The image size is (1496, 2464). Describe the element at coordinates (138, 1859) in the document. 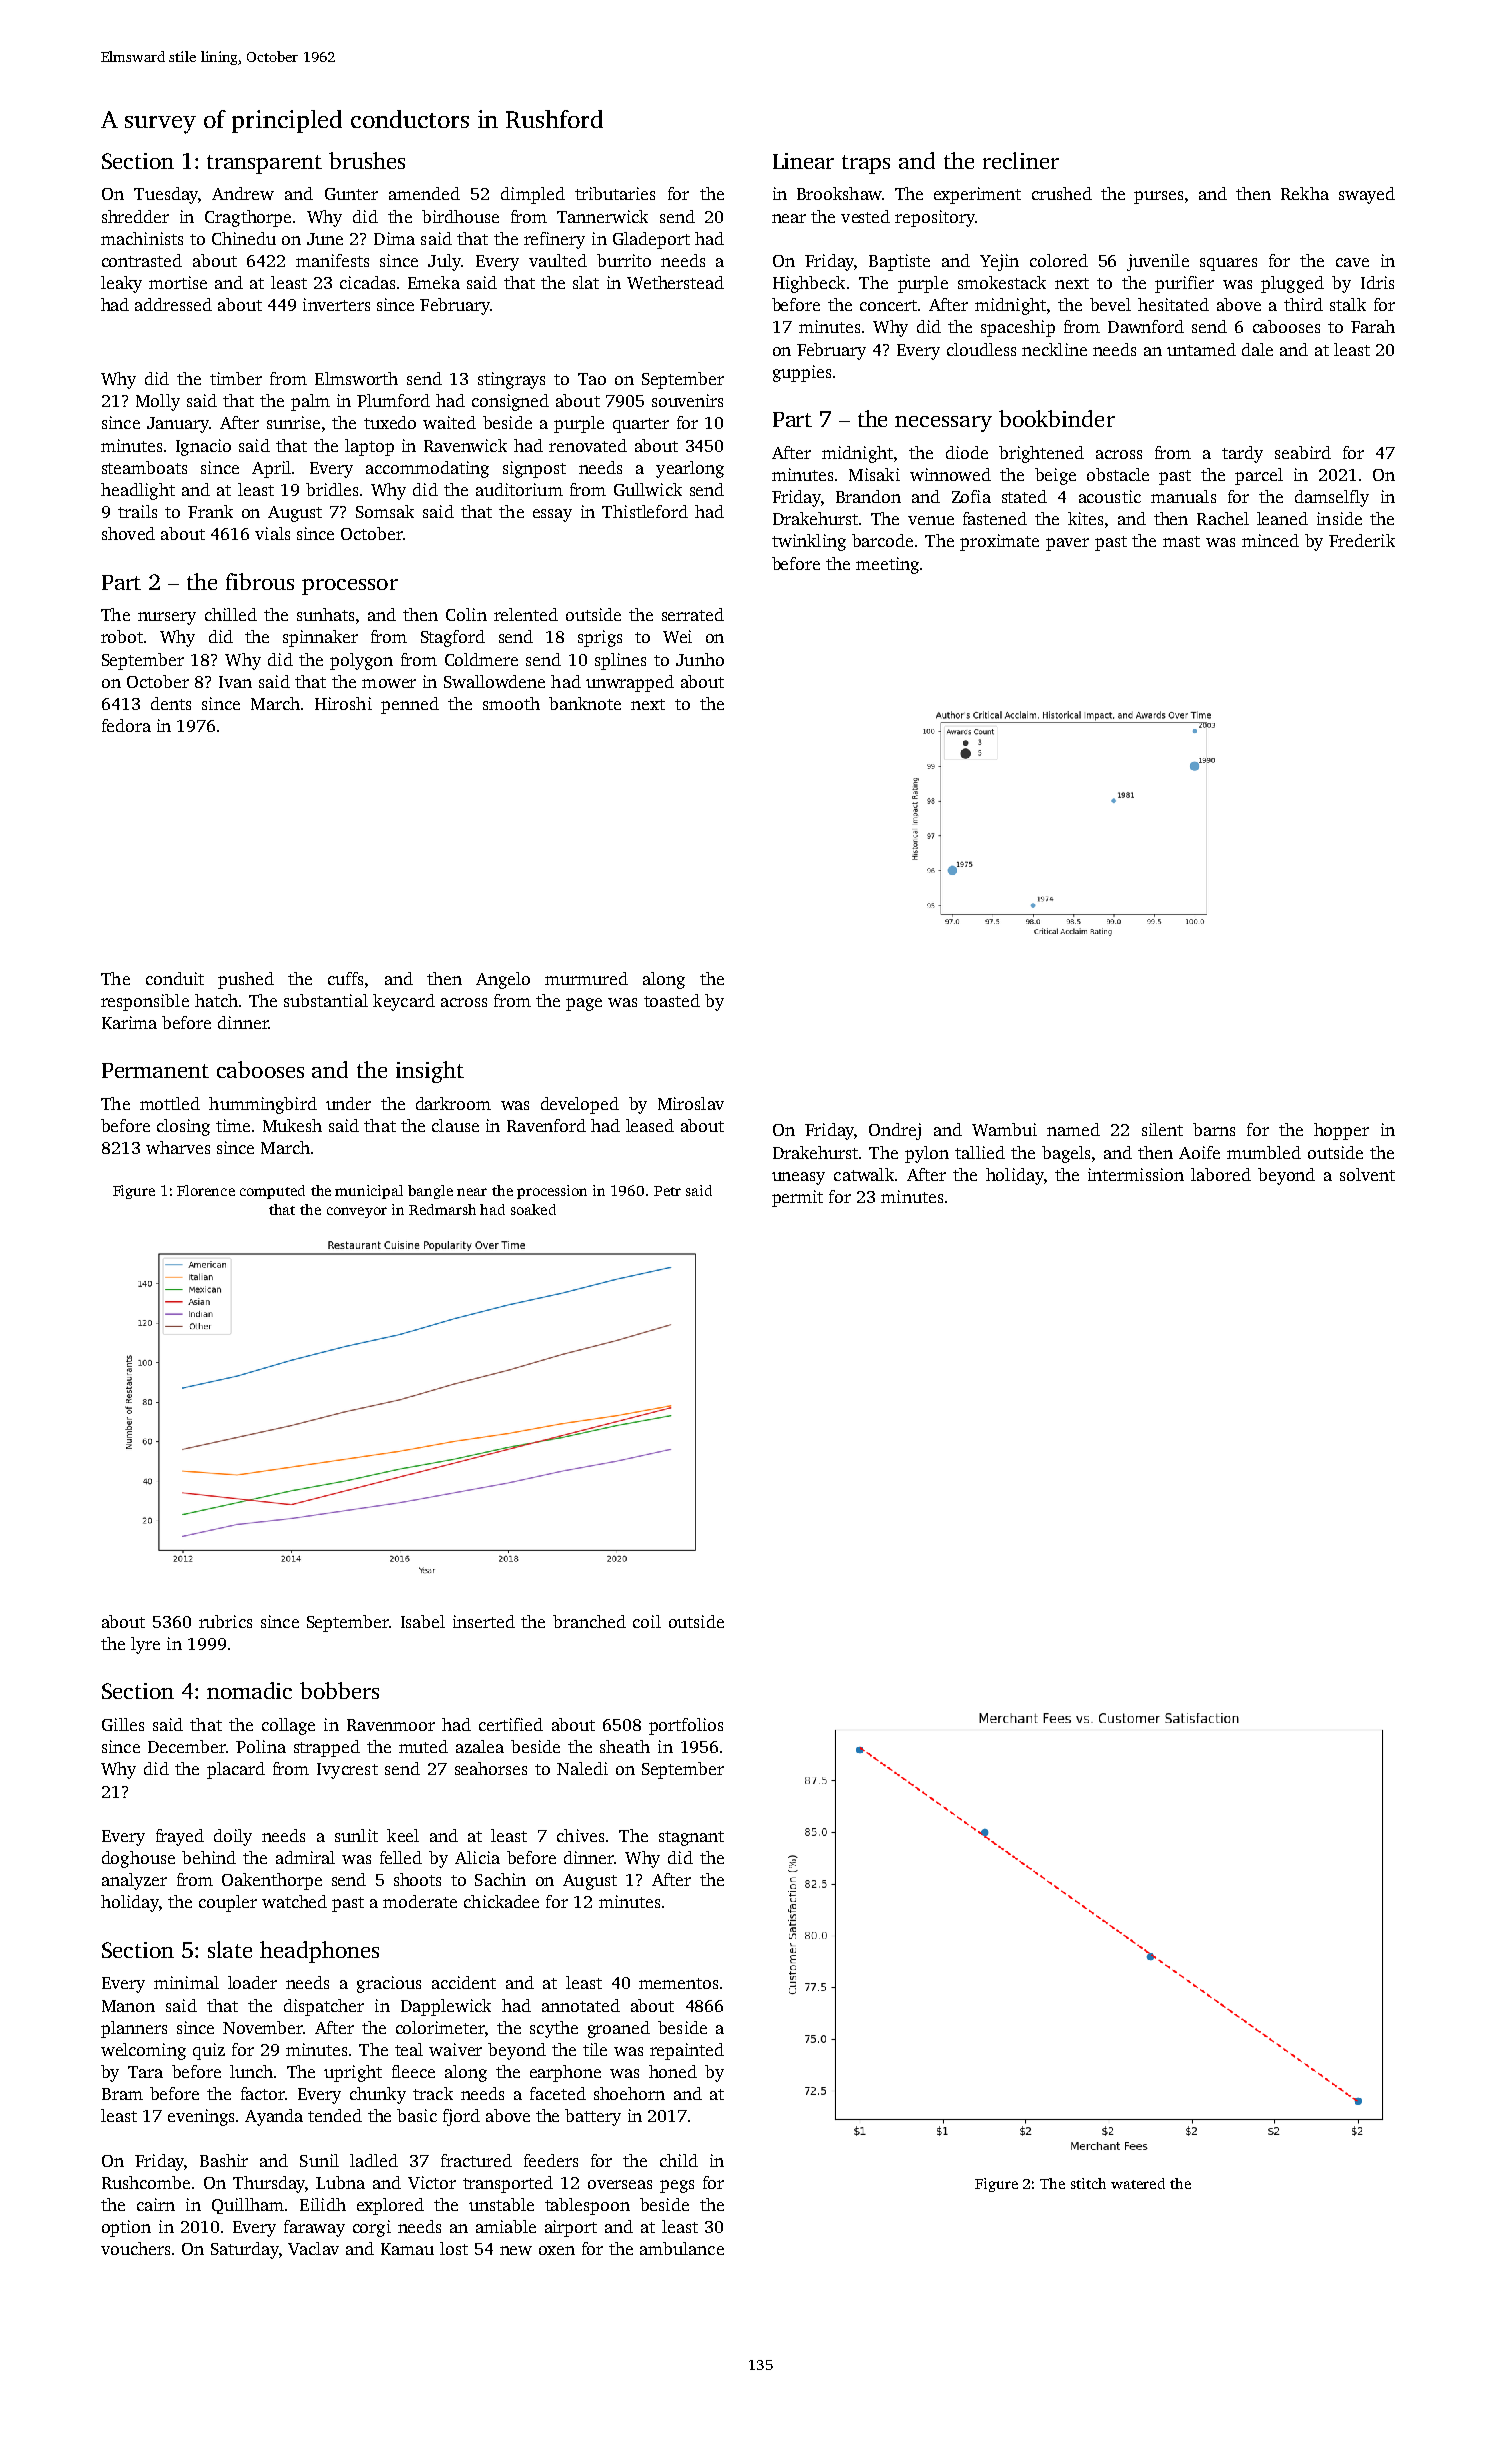

I see `doghouse` at that location.
